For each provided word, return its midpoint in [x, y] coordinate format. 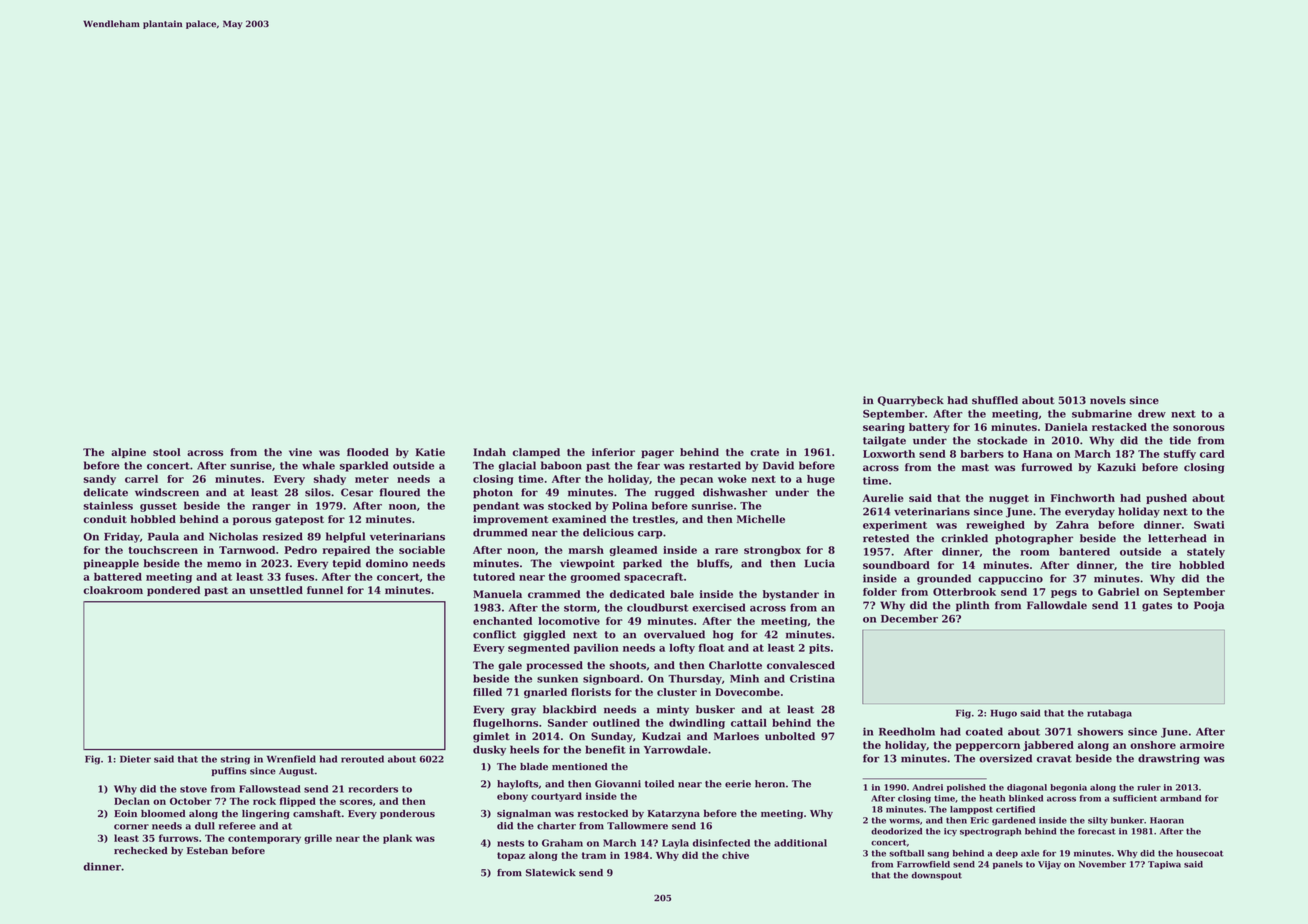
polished [966, 788]
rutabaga [1109, 714]
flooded [368, 452]
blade [534, 766]
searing [884, 428]
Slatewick [551, 873]
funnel [325, 590]
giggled [544, 635]
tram [594, 855]
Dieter [135, 759]
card [1212, 454]
